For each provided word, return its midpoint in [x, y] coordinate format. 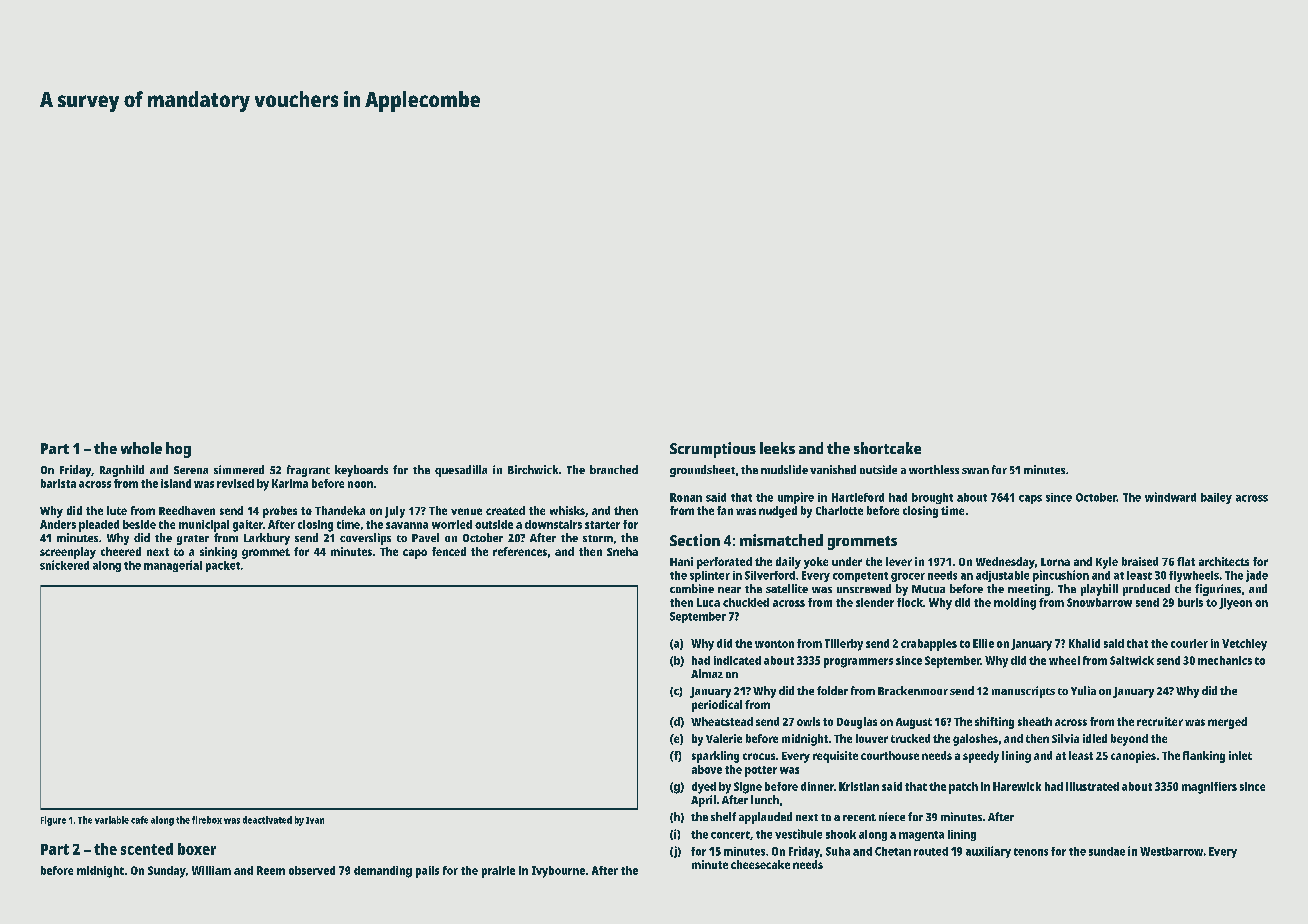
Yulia [1083, 690]
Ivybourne [558, 872]
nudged [778, 512]
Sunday [167, 872]
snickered [64, 565]
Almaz [707, 673]
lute [117, 510]
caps [1030, 499]
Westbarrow [1171, 851]
